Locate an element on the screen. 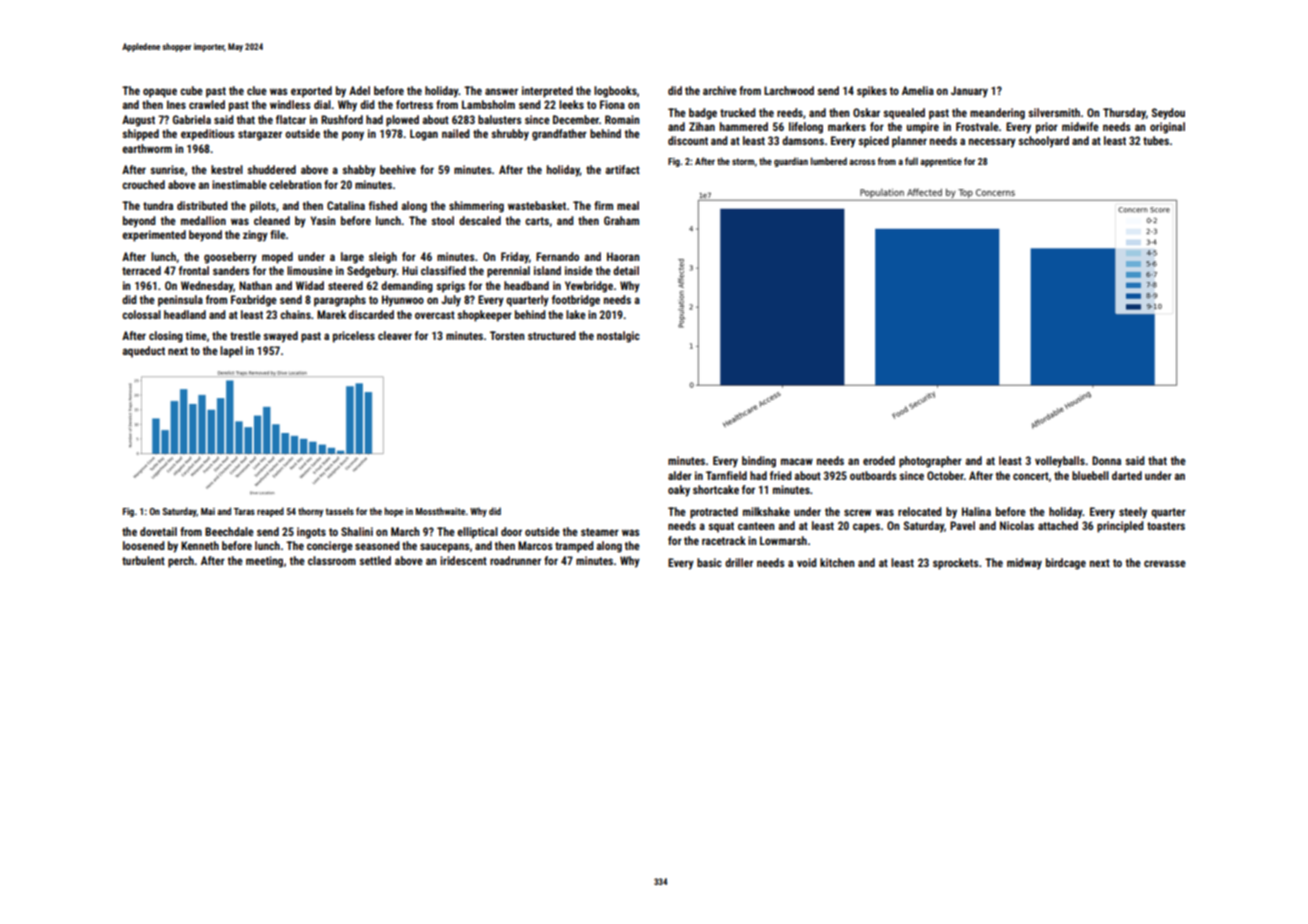 This screenshot has height=924, width=1308. nostalgic is located at coordinates (618, 337).
